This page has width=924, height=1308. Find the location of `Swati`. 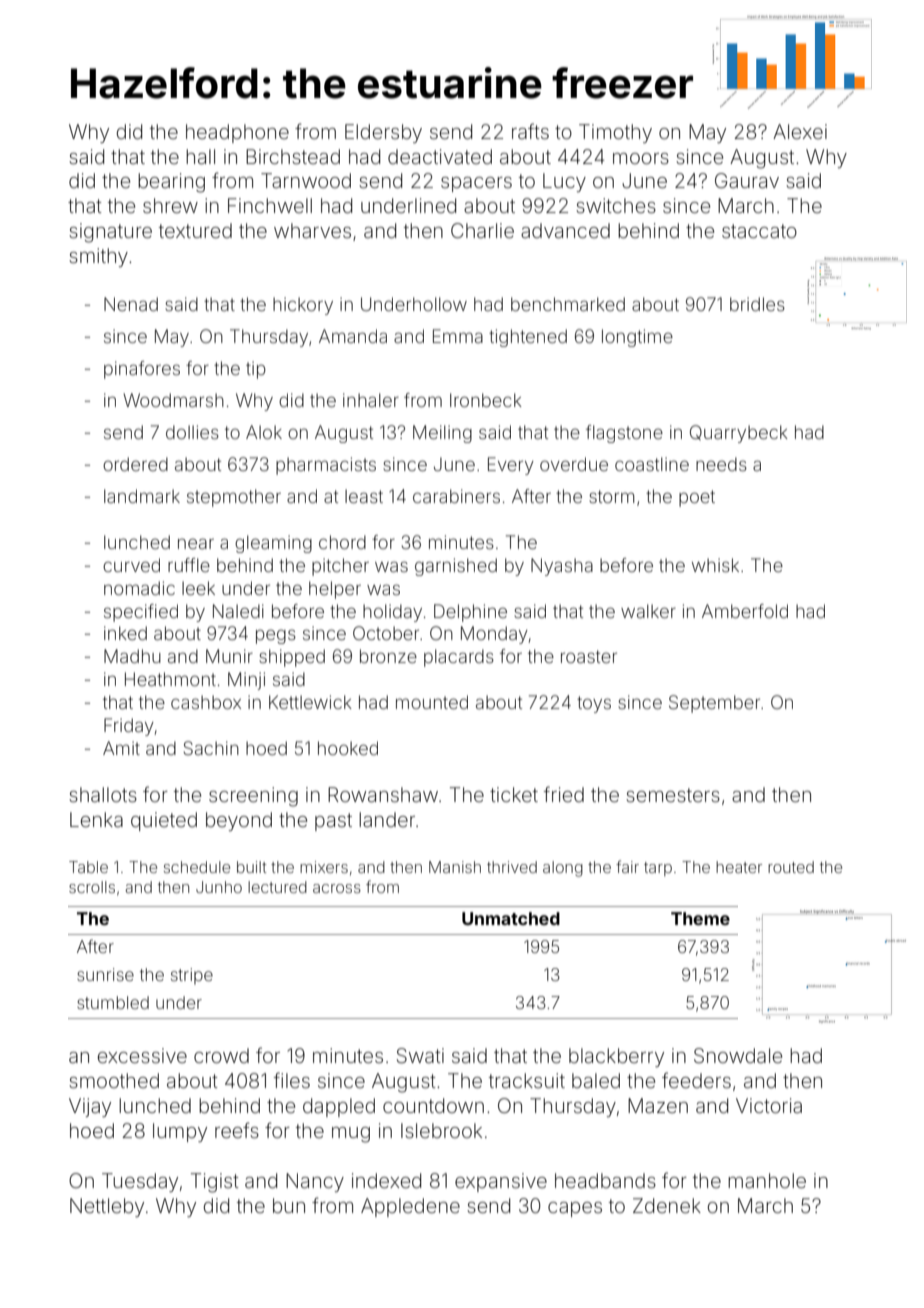

Swati is located at coordinates (420, 1056).
